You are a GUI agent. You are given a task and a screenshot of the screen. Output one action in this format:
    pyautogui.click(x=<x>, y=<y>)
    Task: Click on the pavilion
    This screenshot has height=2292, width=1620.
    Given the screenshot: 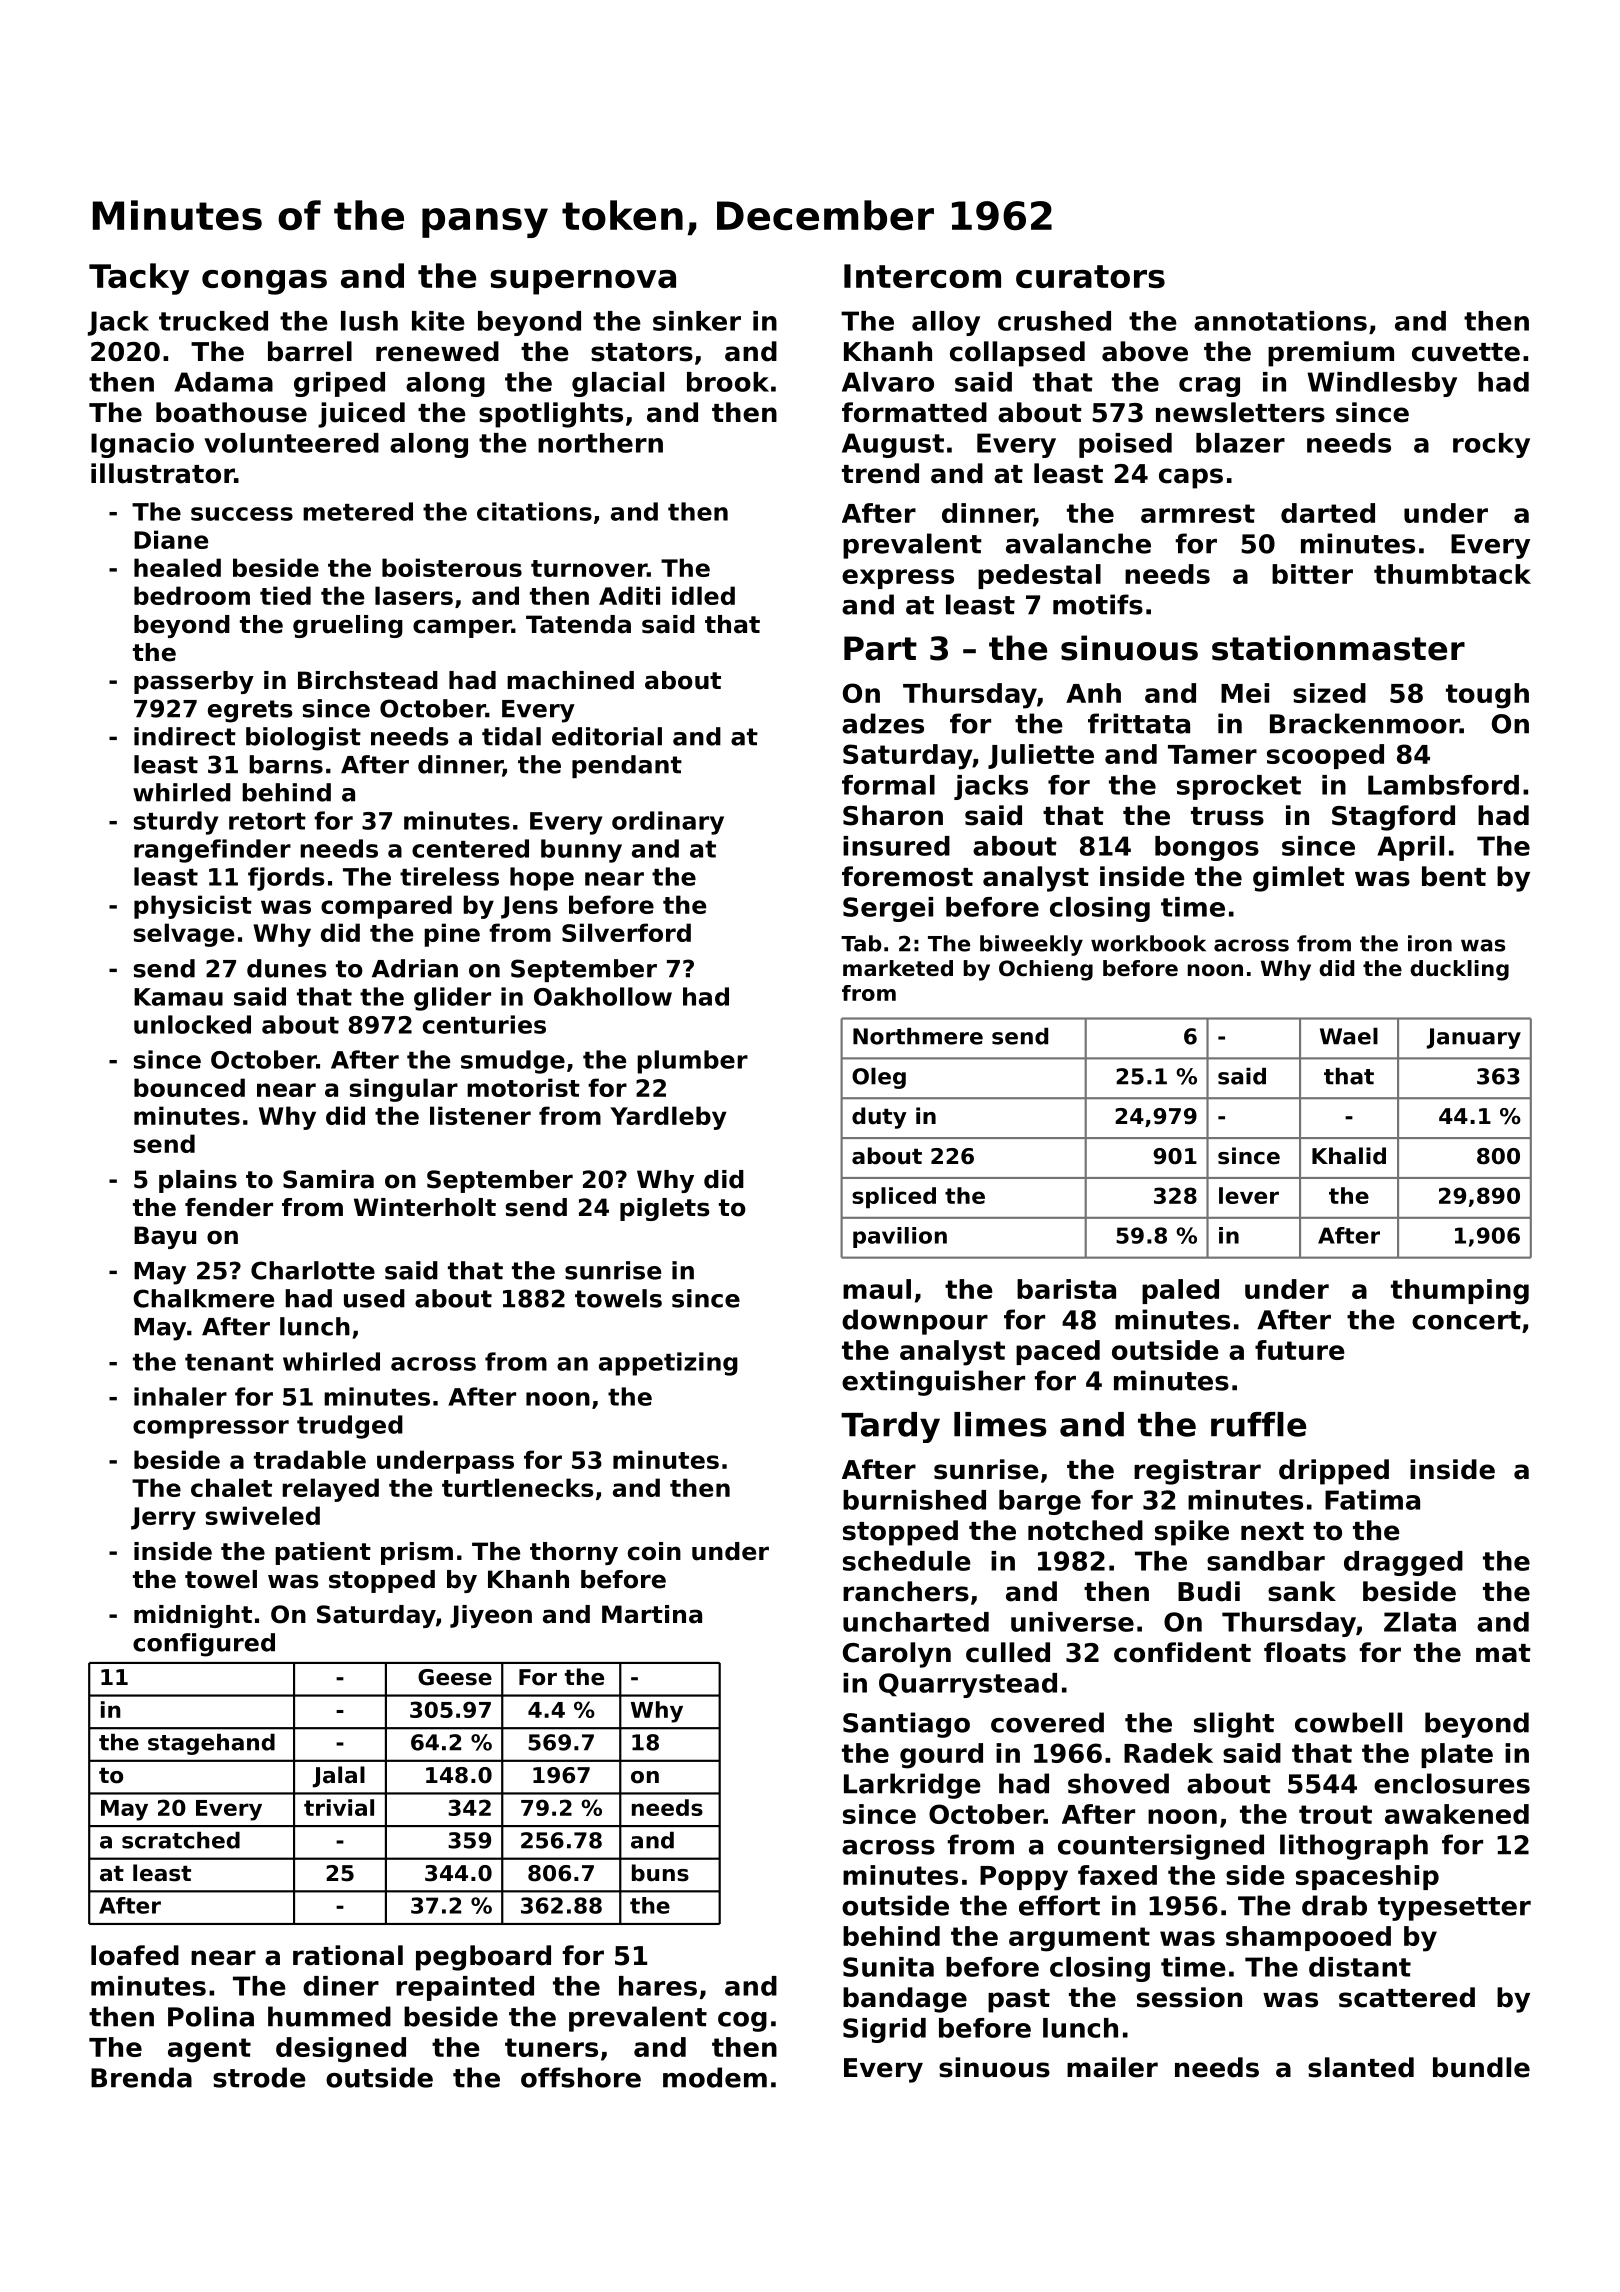 What is the action you would take?
    pyautogui.click(x=900, y=1237)
